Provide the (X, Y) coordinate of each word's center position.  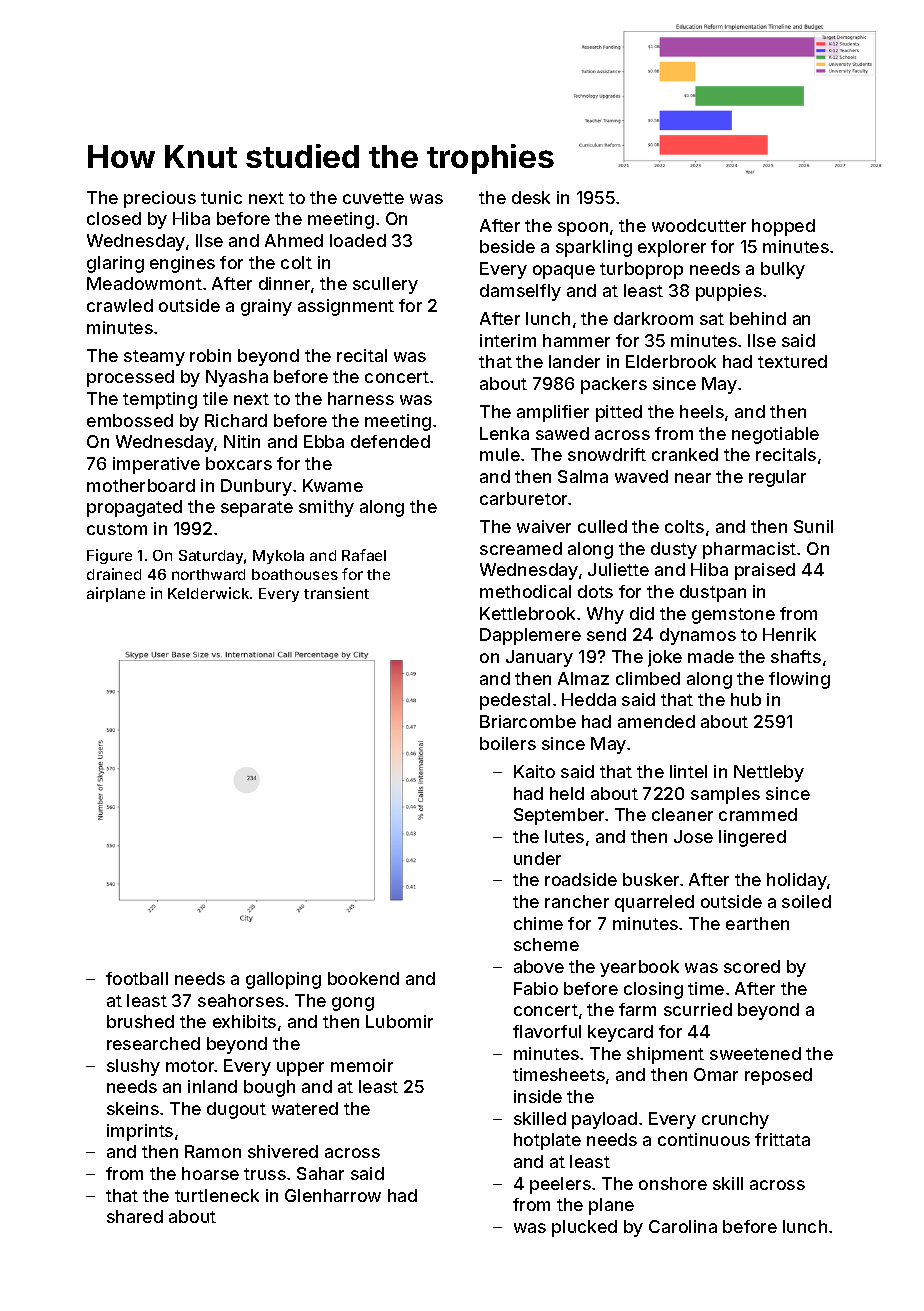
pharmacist (749, 550)
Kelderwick (208, 593)
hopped (783, 227)
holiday (797, 881)
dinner (284, 283)
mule (500, 454)
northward (208, 574)
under (537, 858)
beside (507, 246)
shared (135, 1216)
